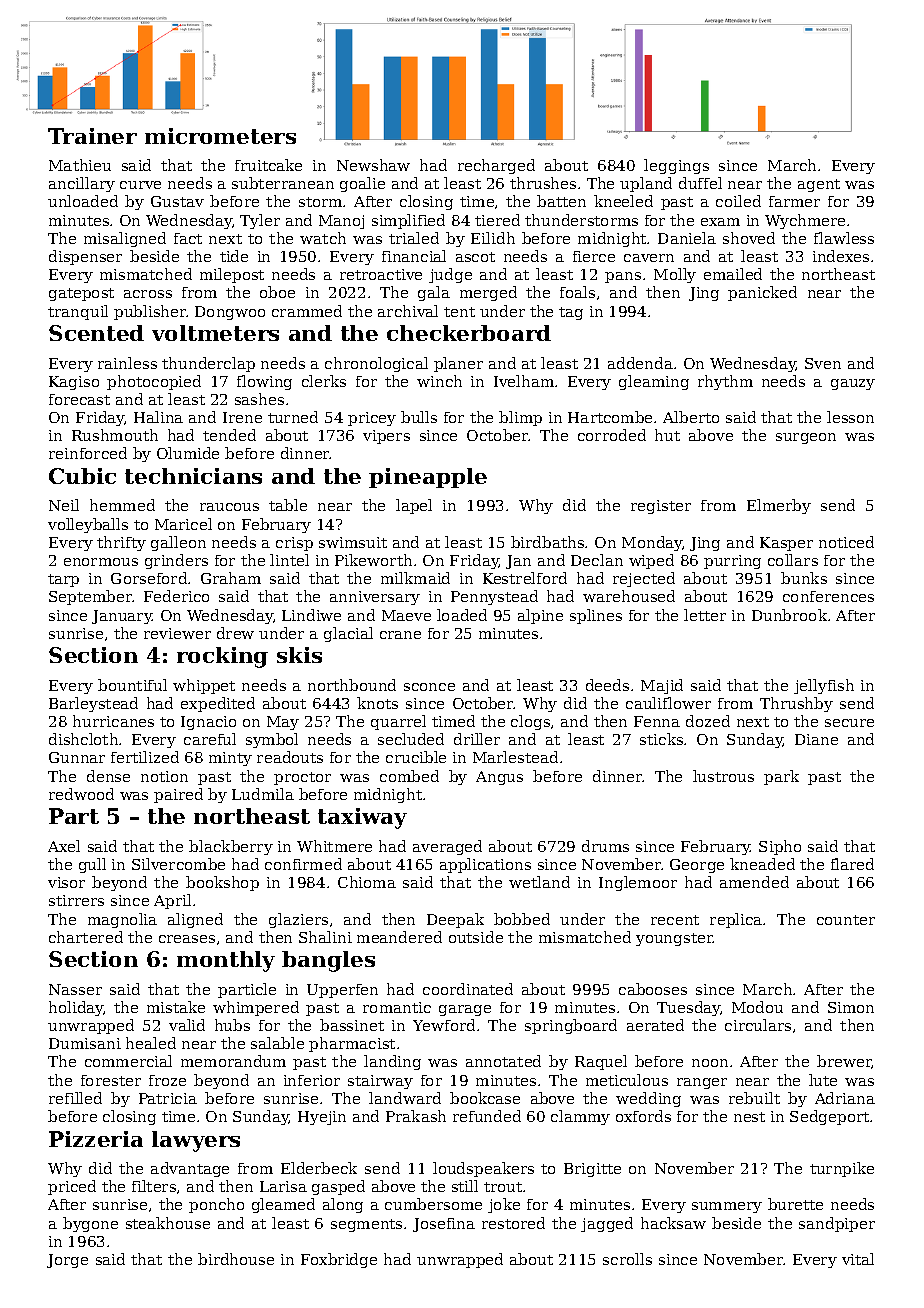 The image size is (924, 1308). Describe the element at coordinates (849, 723) in the image. I see `secure` at that location.
